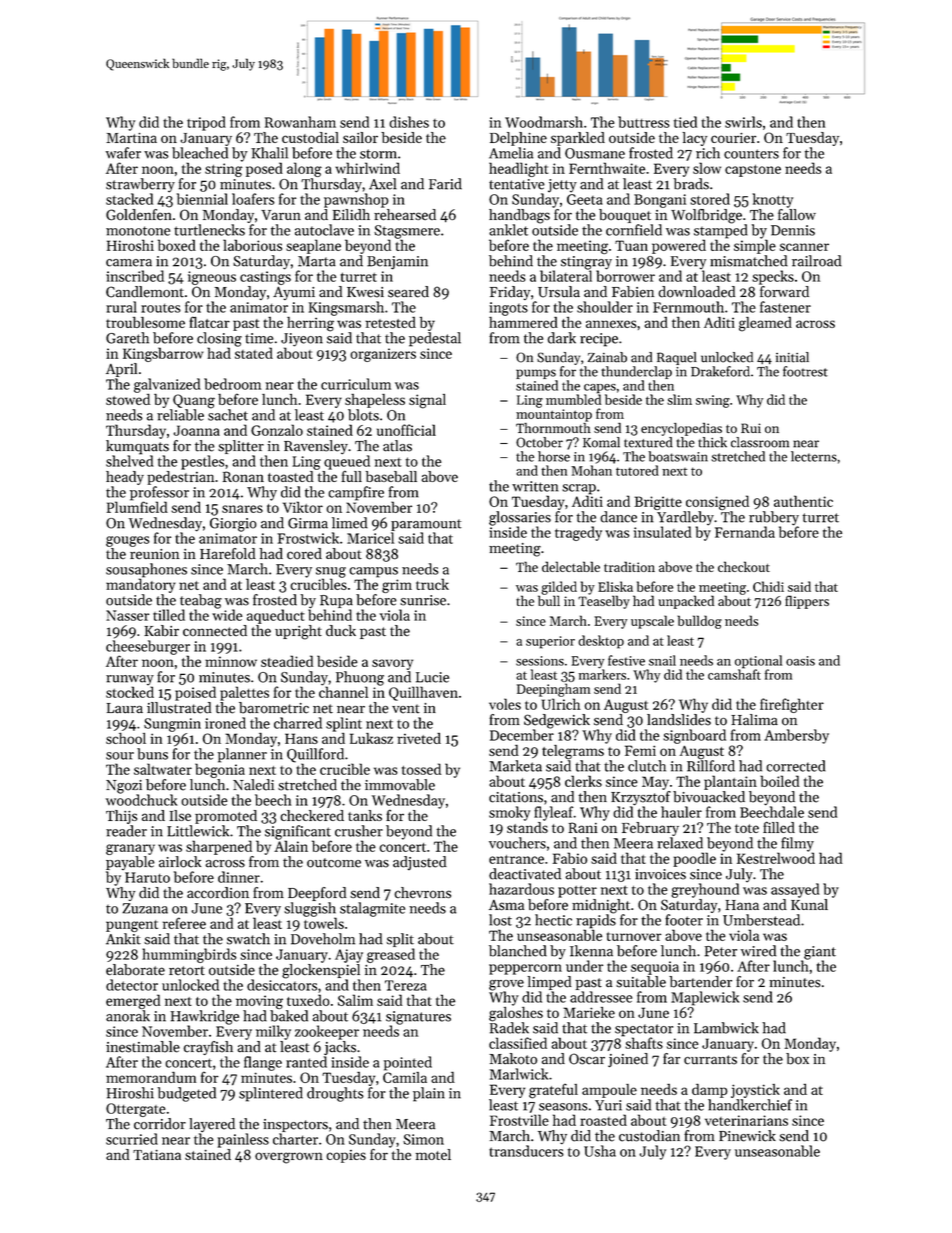 The image size is (952, 1233). What do you see at coordinates (579, 489) in the page?
I see `scrap` at bounding box center [579, 489].
